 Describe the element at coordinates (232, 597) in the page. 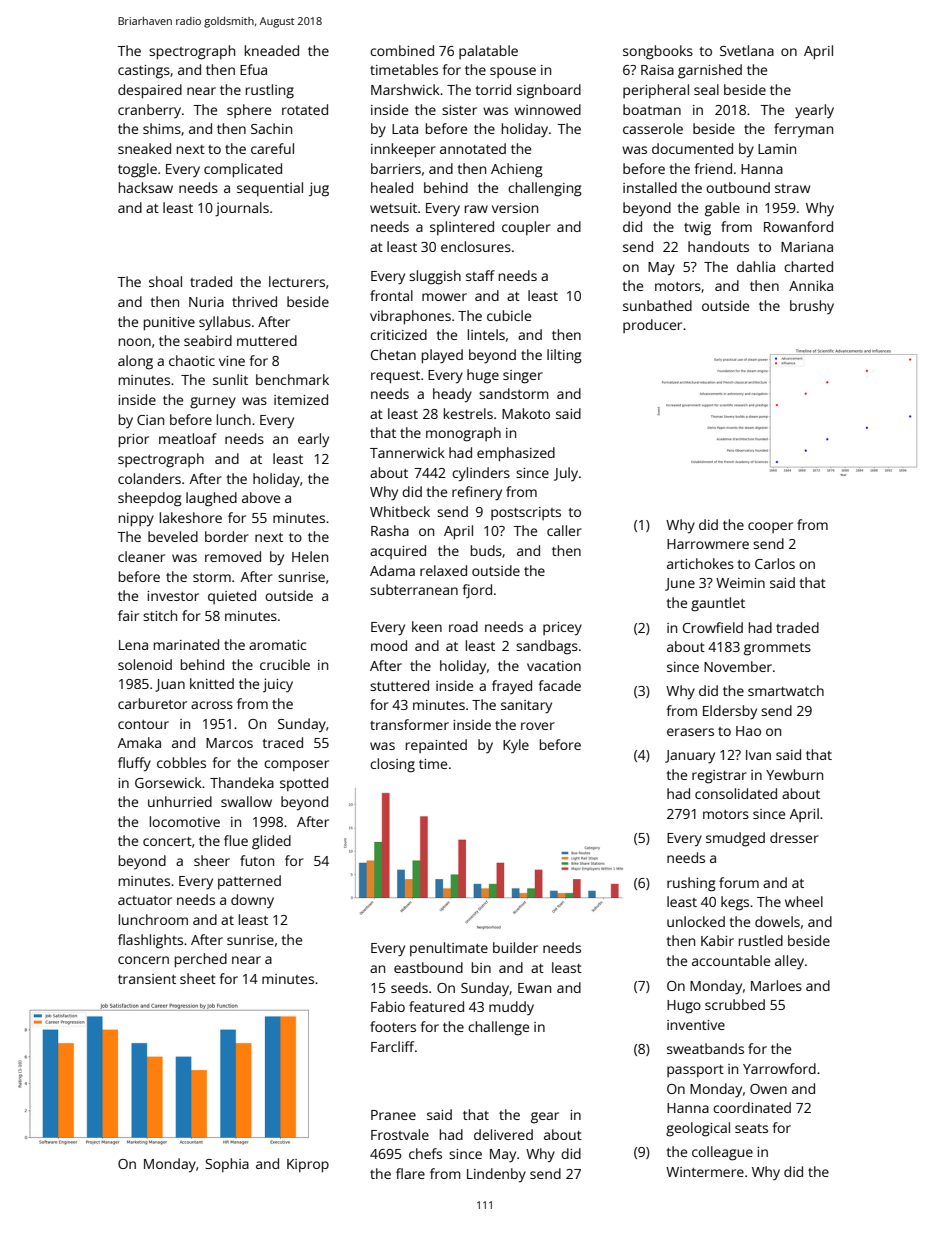

I see `quieted` at that location.
